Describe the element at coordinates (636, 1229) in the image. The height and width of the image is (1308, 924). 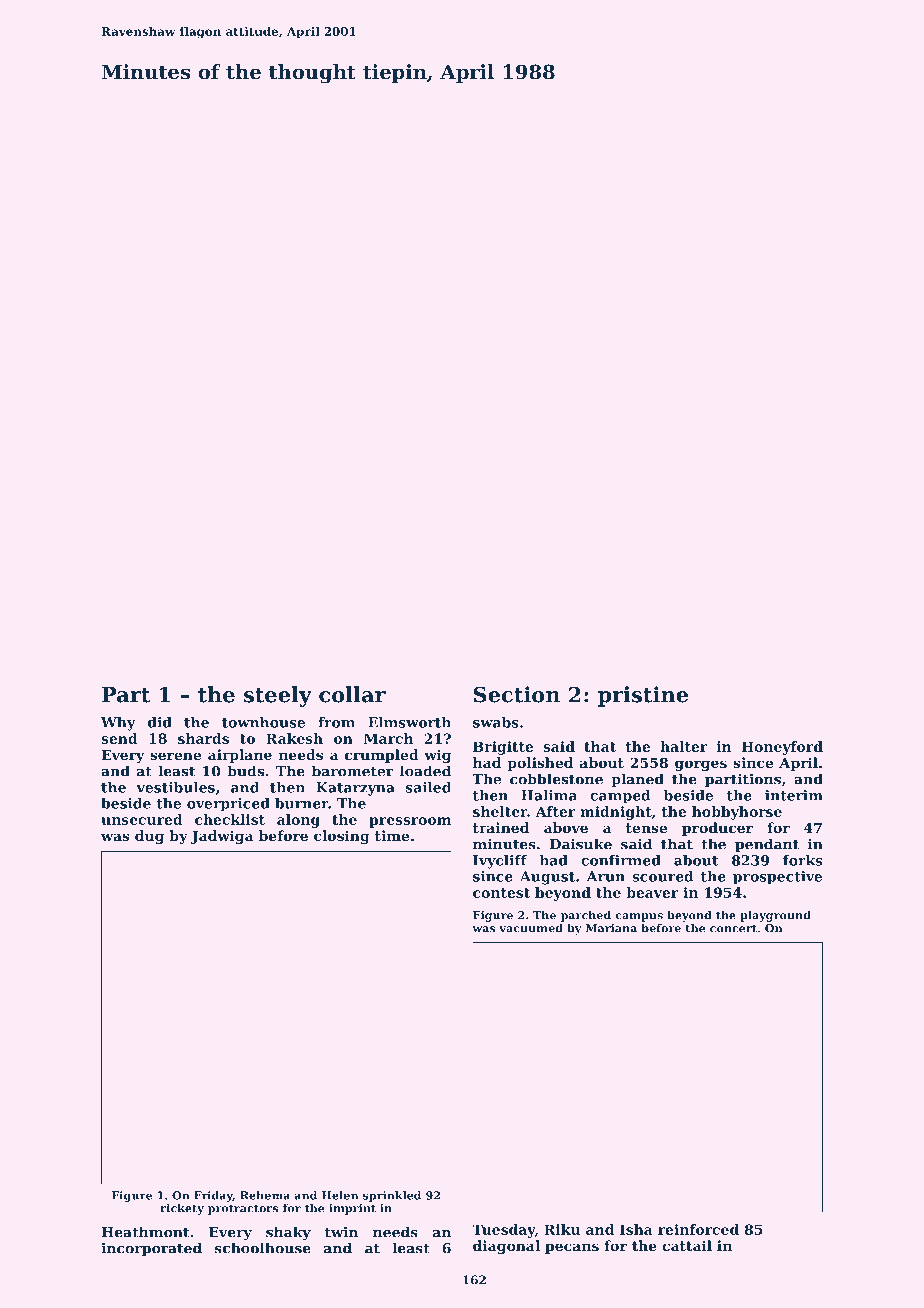
I see `Isha` at that location.
